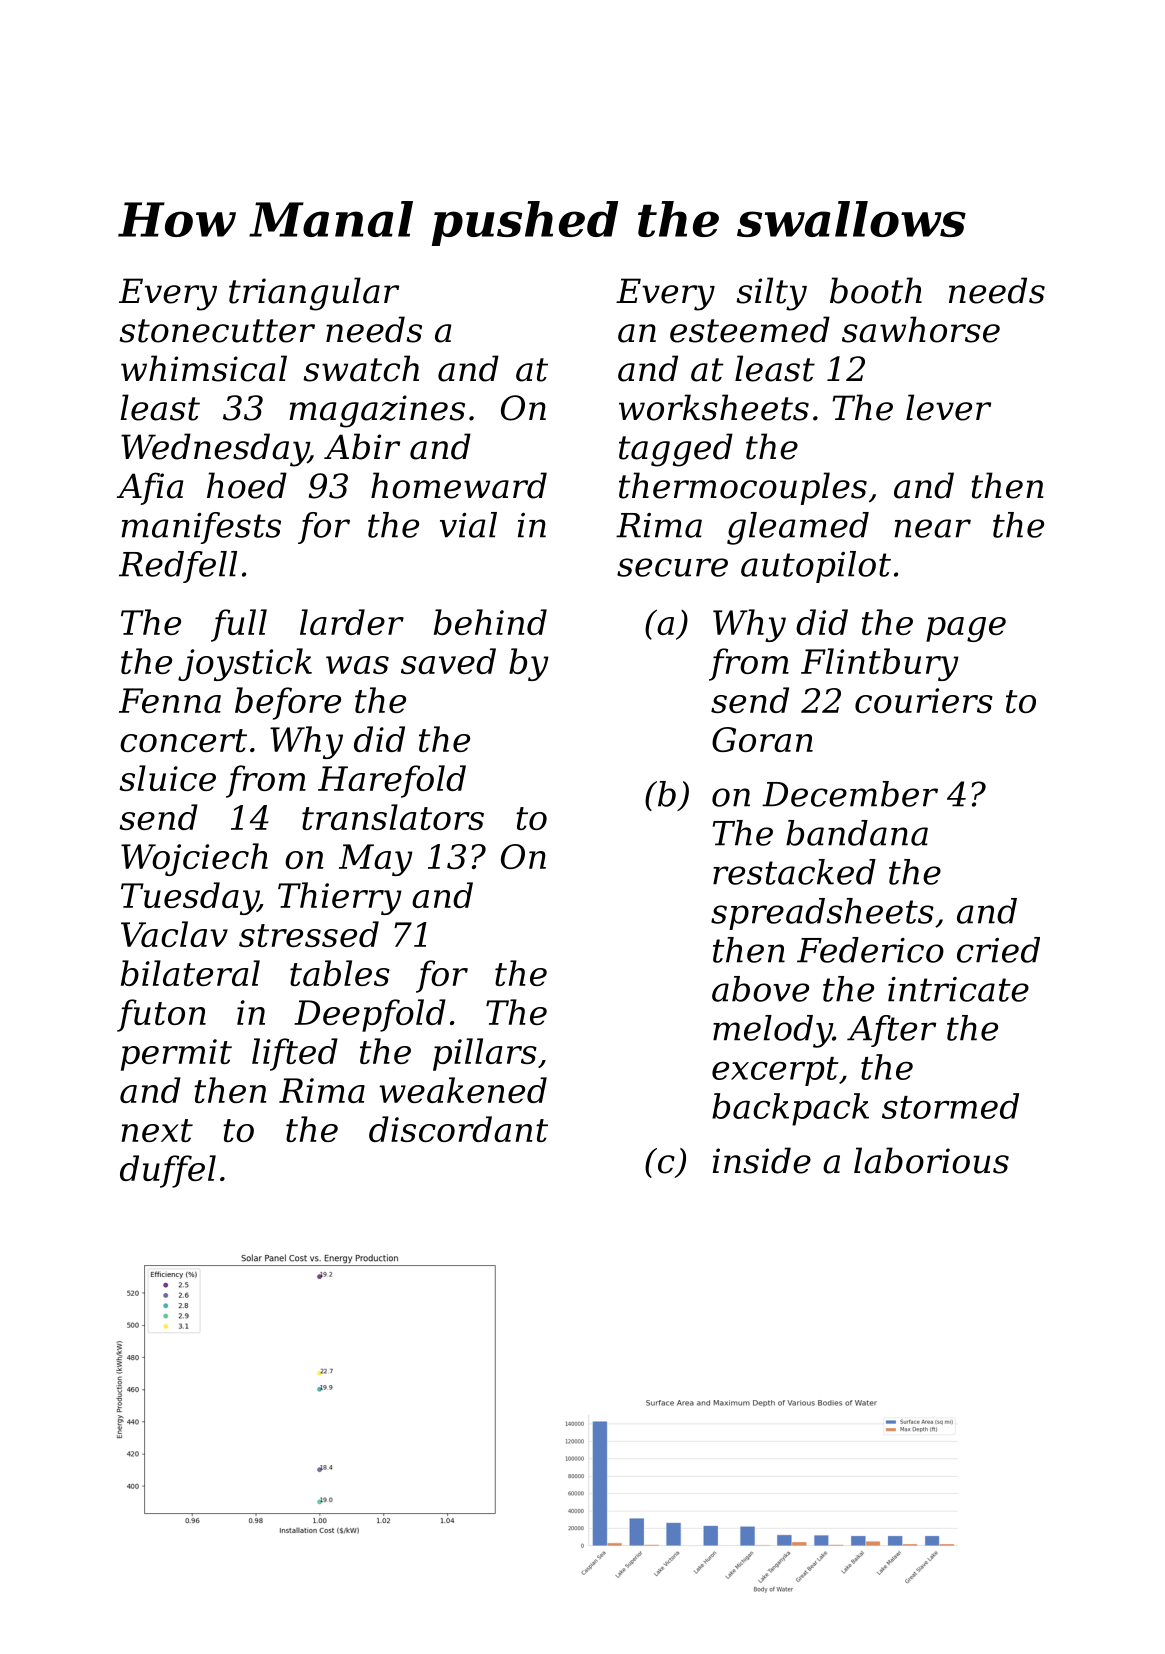 This document has height=1654, width=1165. Describe the element at coordinates (392, 781) in the document. I see `Harefold` at that location.
